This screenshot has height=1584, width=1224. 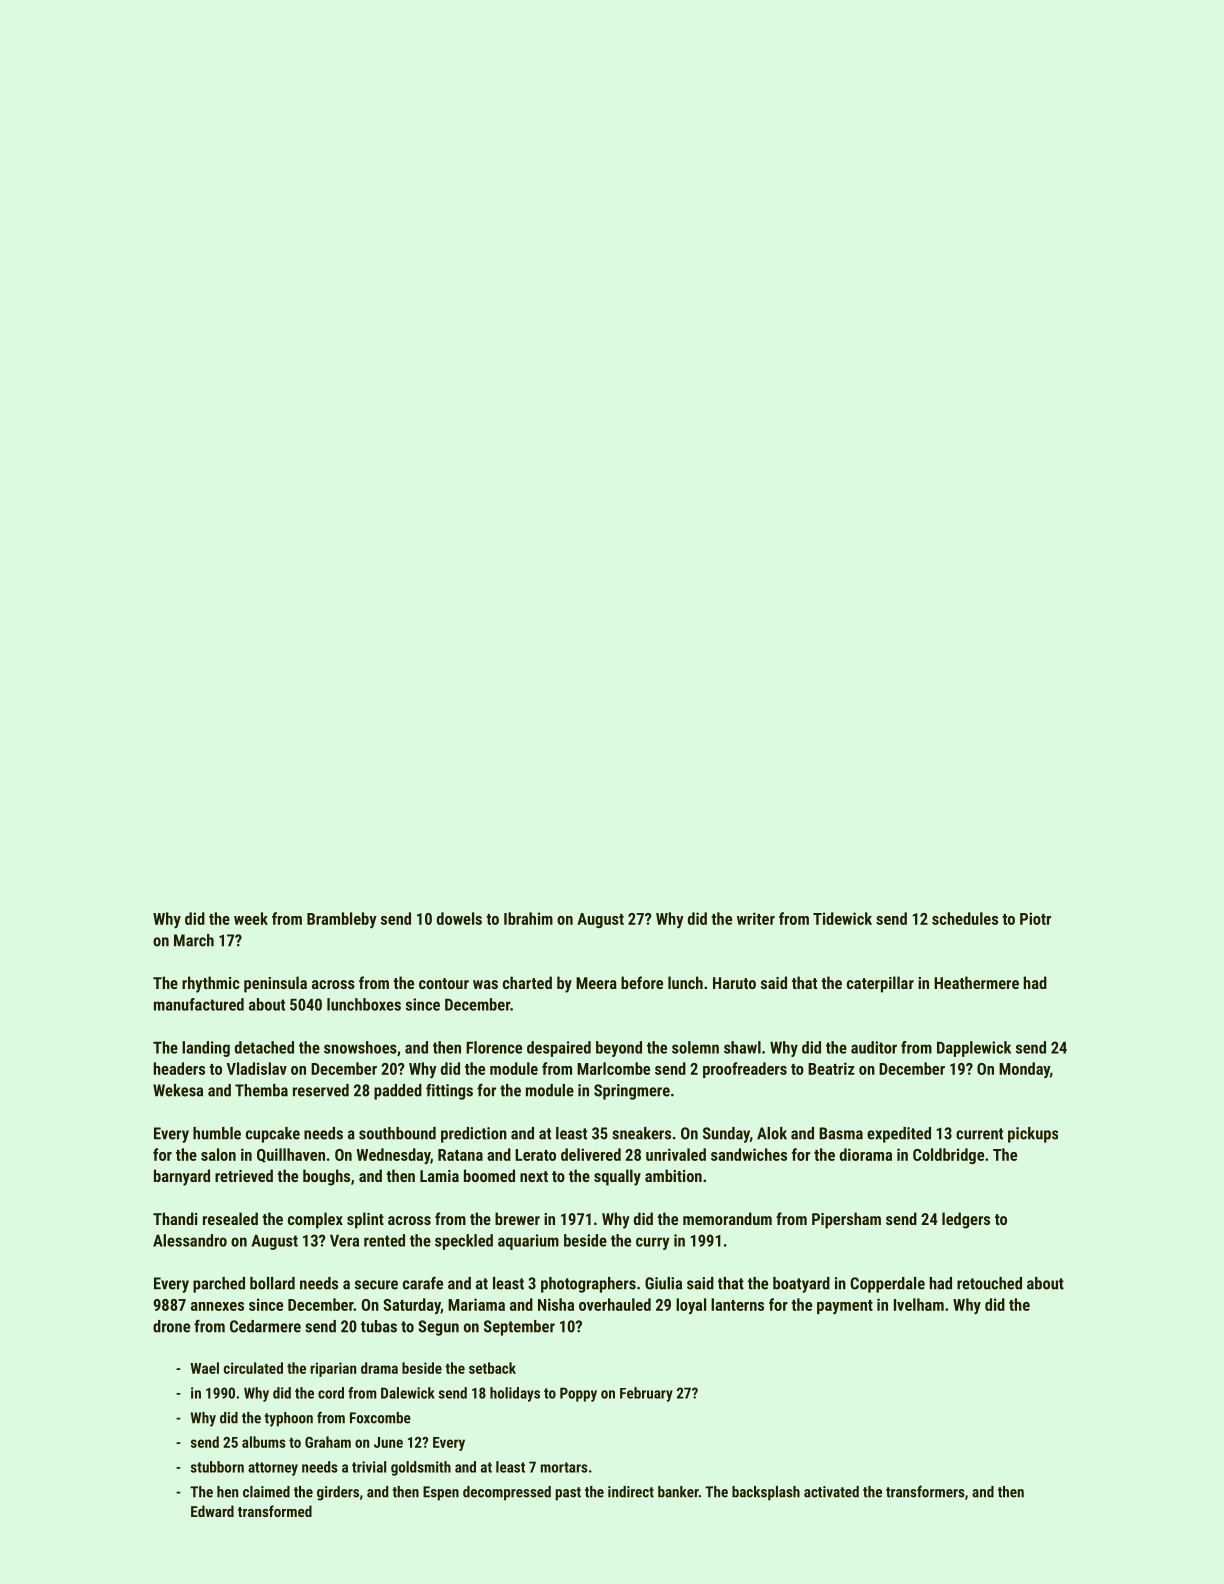 What do you see at coordinates (412, 1306) in the screenshot?
I see `Saturday` at bounding box center [412, 1306].
